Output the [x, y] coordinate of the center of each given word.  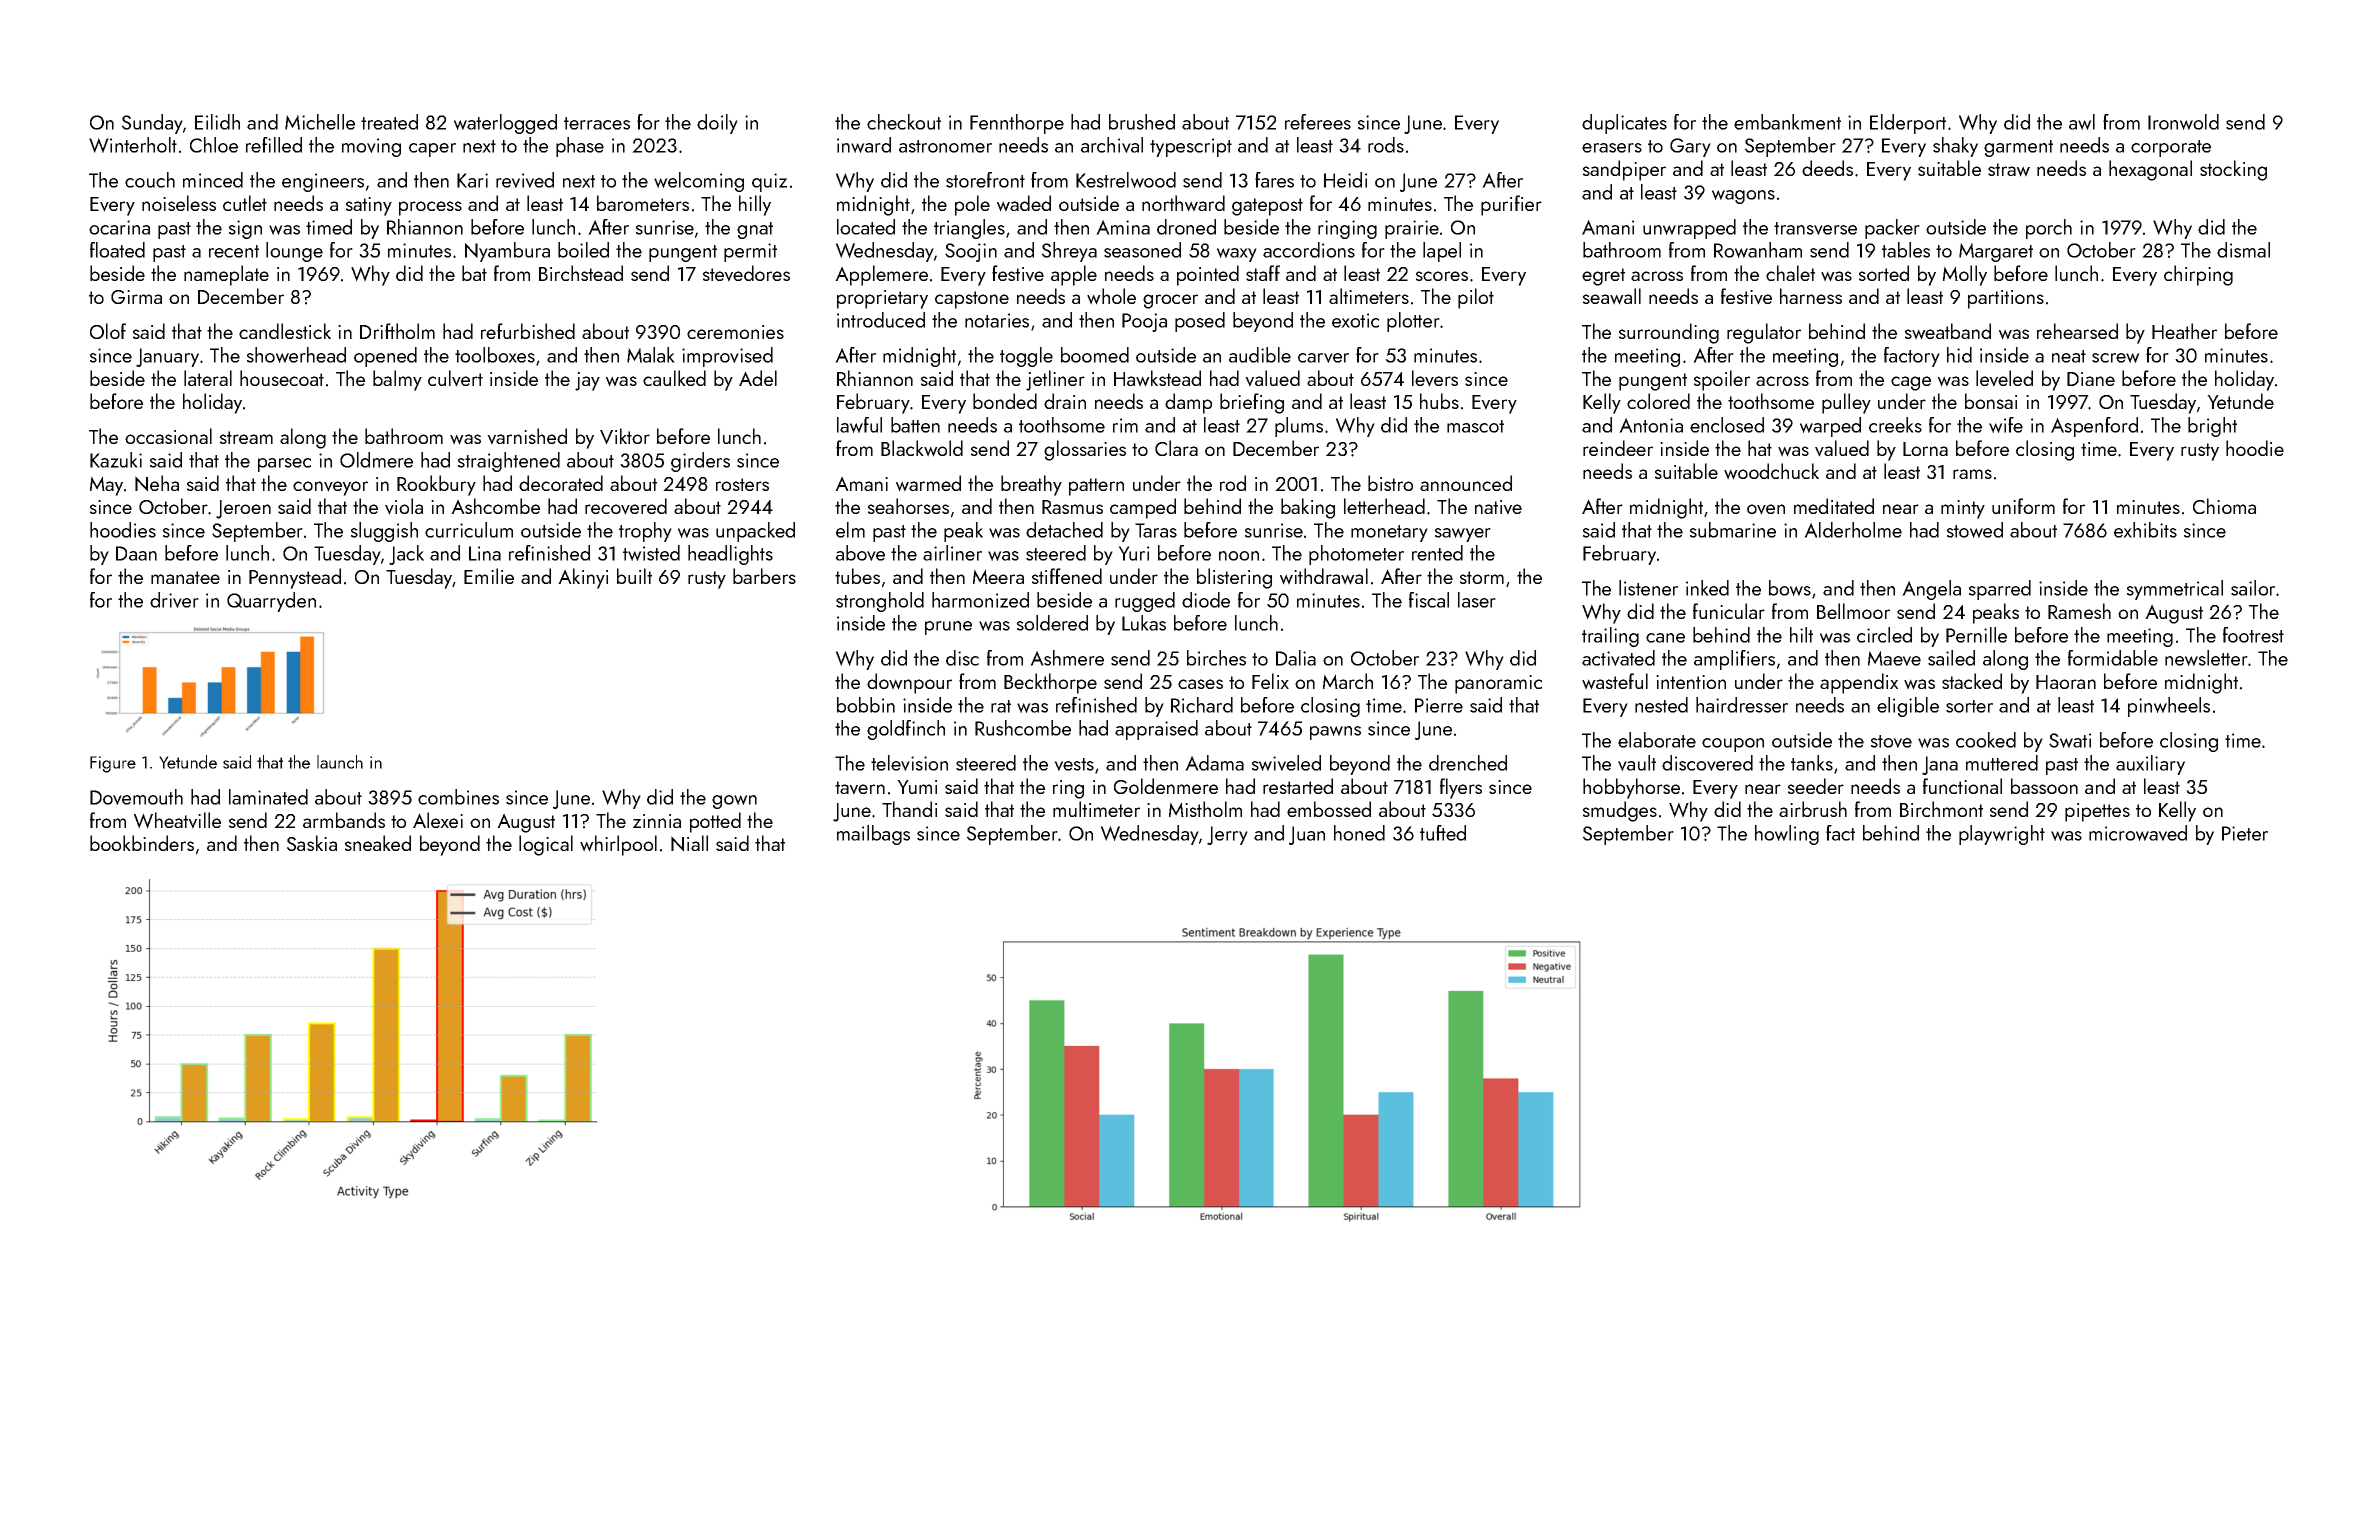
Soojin [971, 252]
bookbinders [142, 843]
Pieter [2245, 833]
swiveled [1286, 763]
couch [150, 180]
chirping [2198, 275]
